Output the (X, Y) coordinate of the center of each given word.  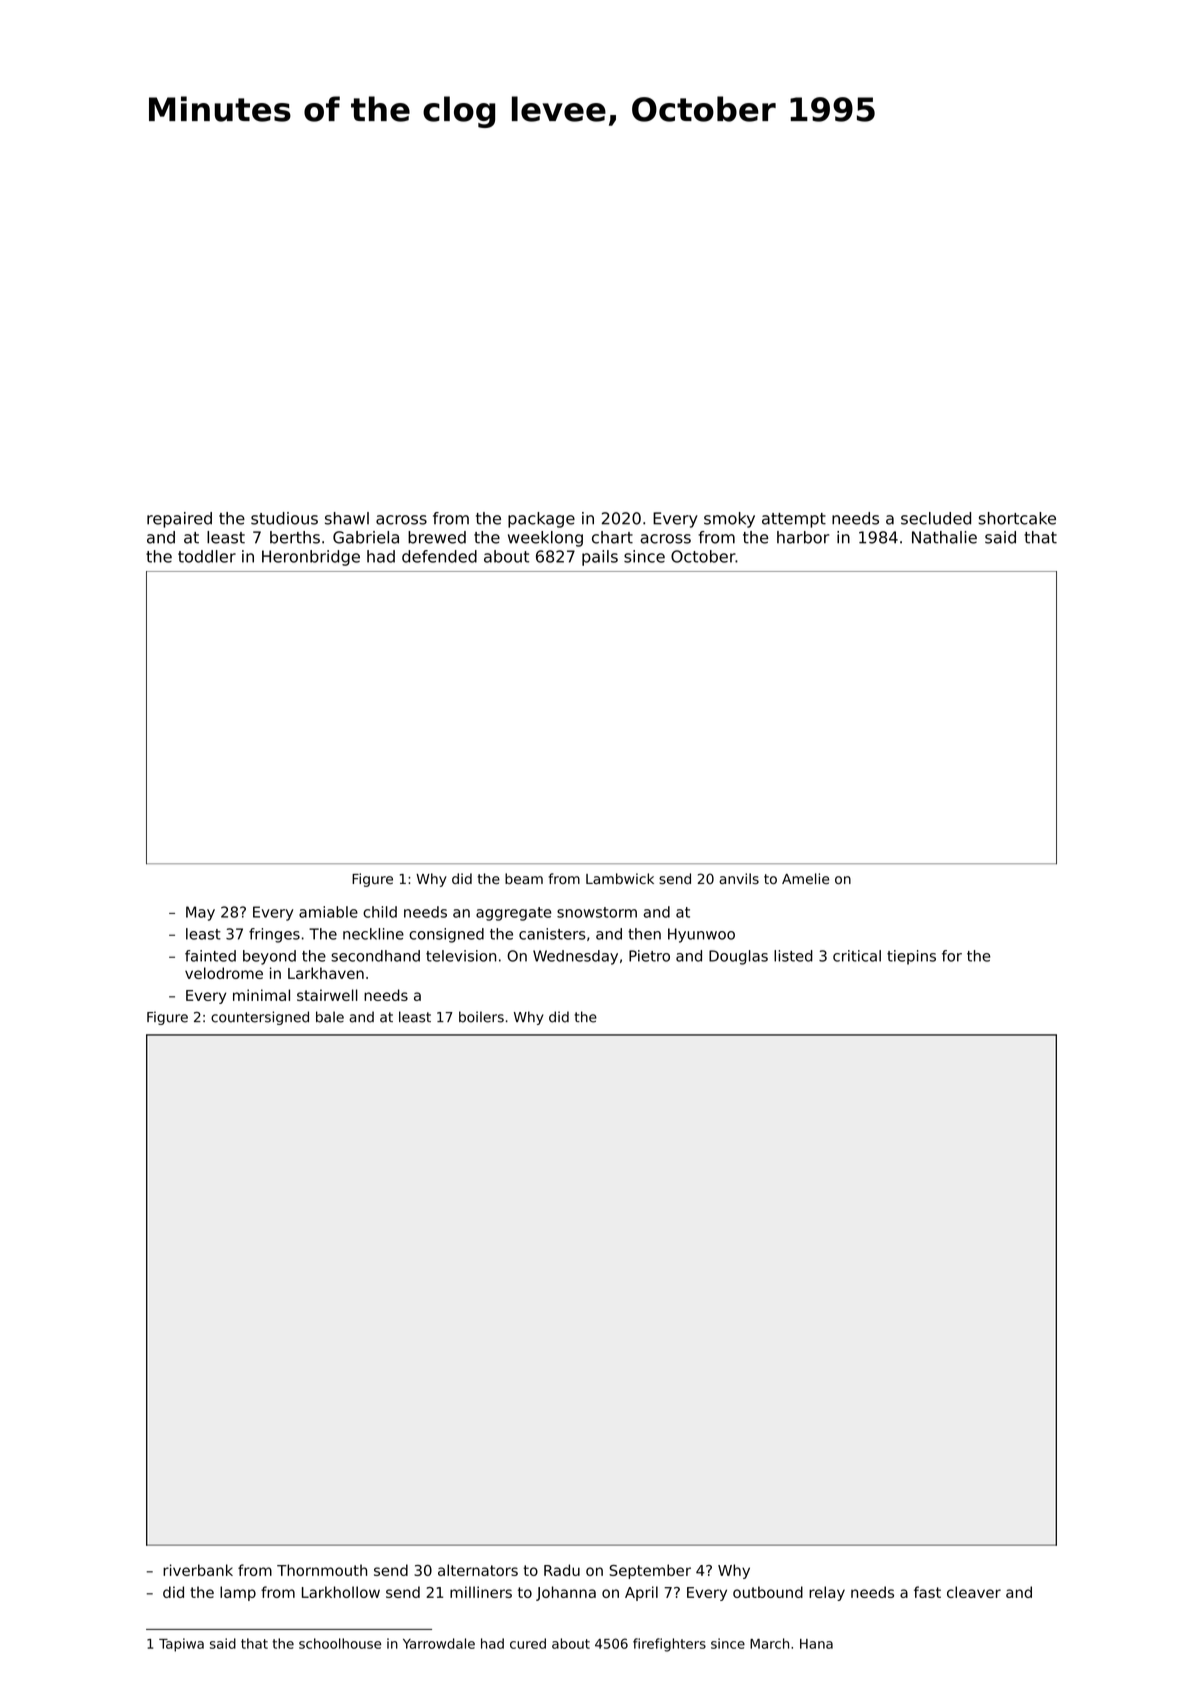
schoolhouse (340, 1643)
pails (600, 558)
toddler (207, 556)
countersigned (260, 1018)
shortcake (1017, 518)
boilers (481, 1017)
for (952, 956)
